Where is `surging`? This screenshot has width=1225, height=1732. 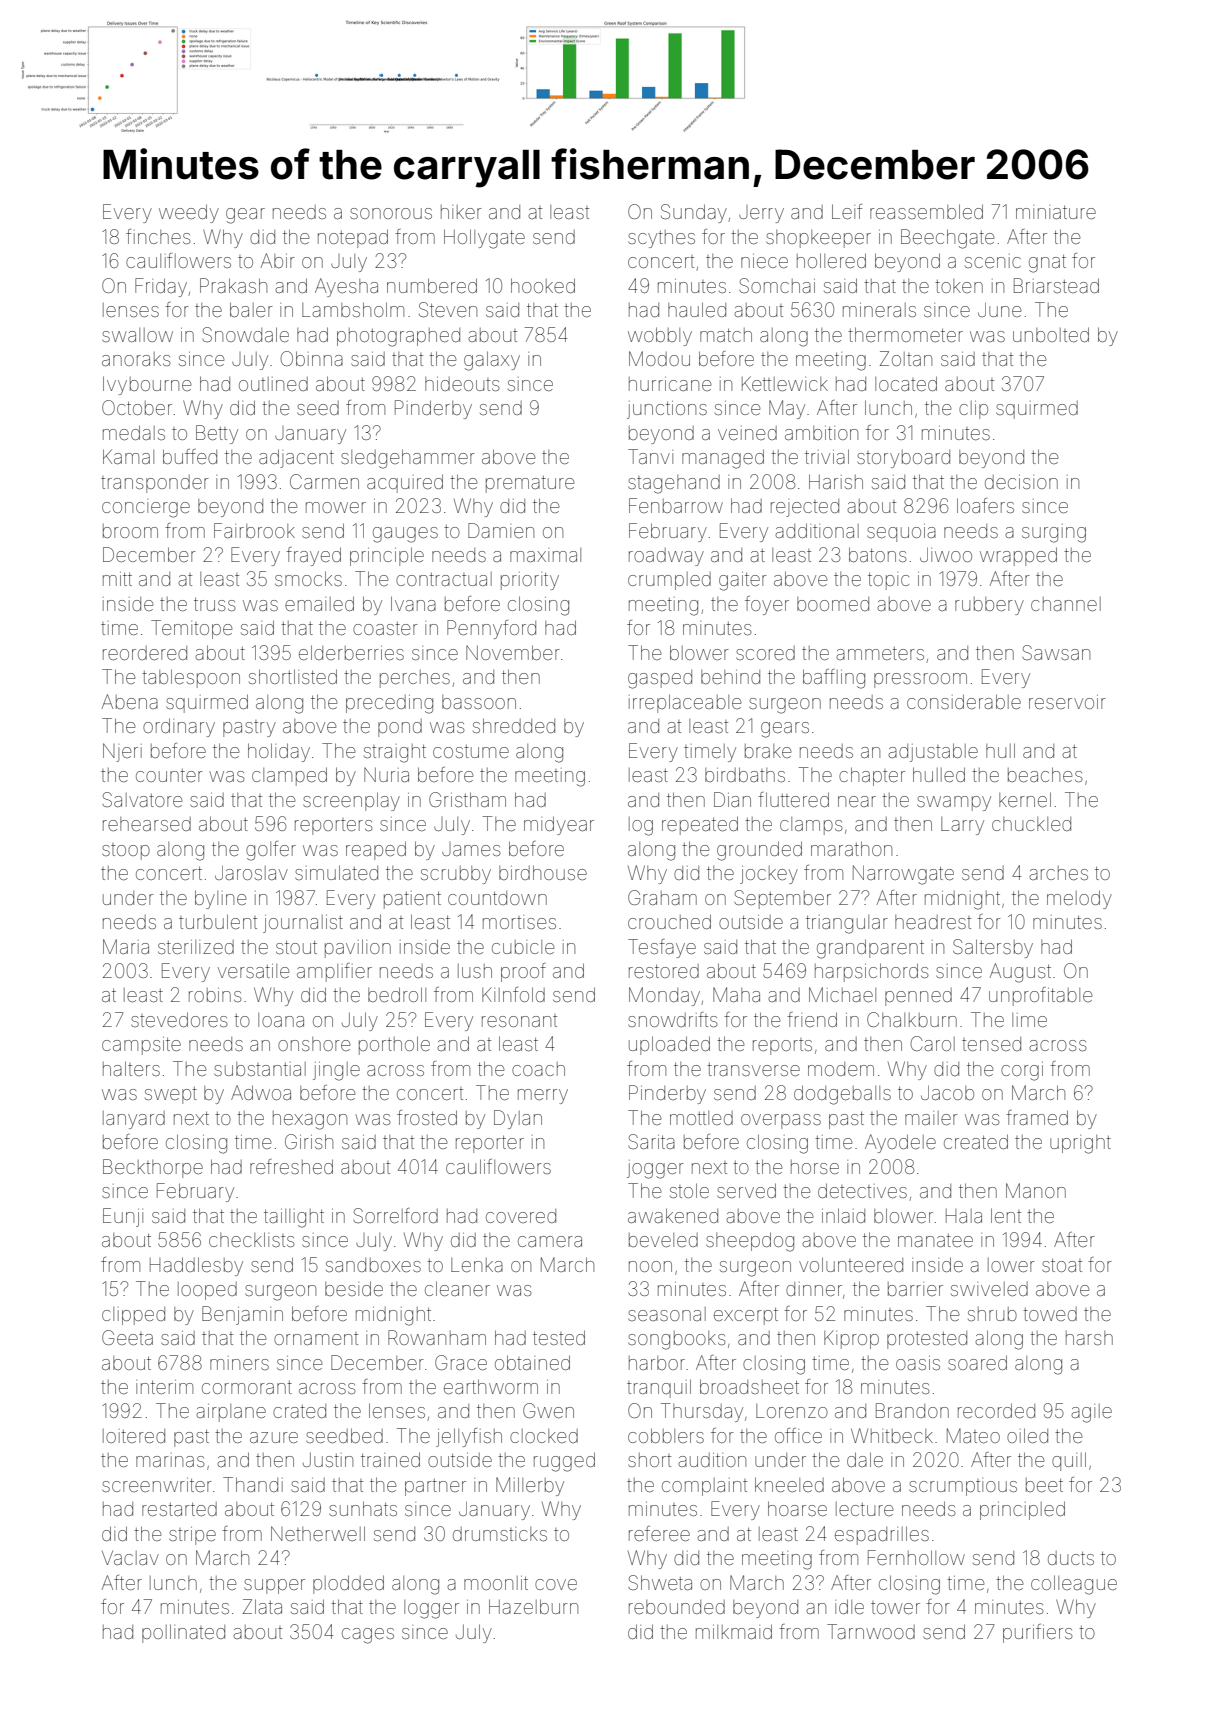 surging is located at coordinates (1054, 533).
